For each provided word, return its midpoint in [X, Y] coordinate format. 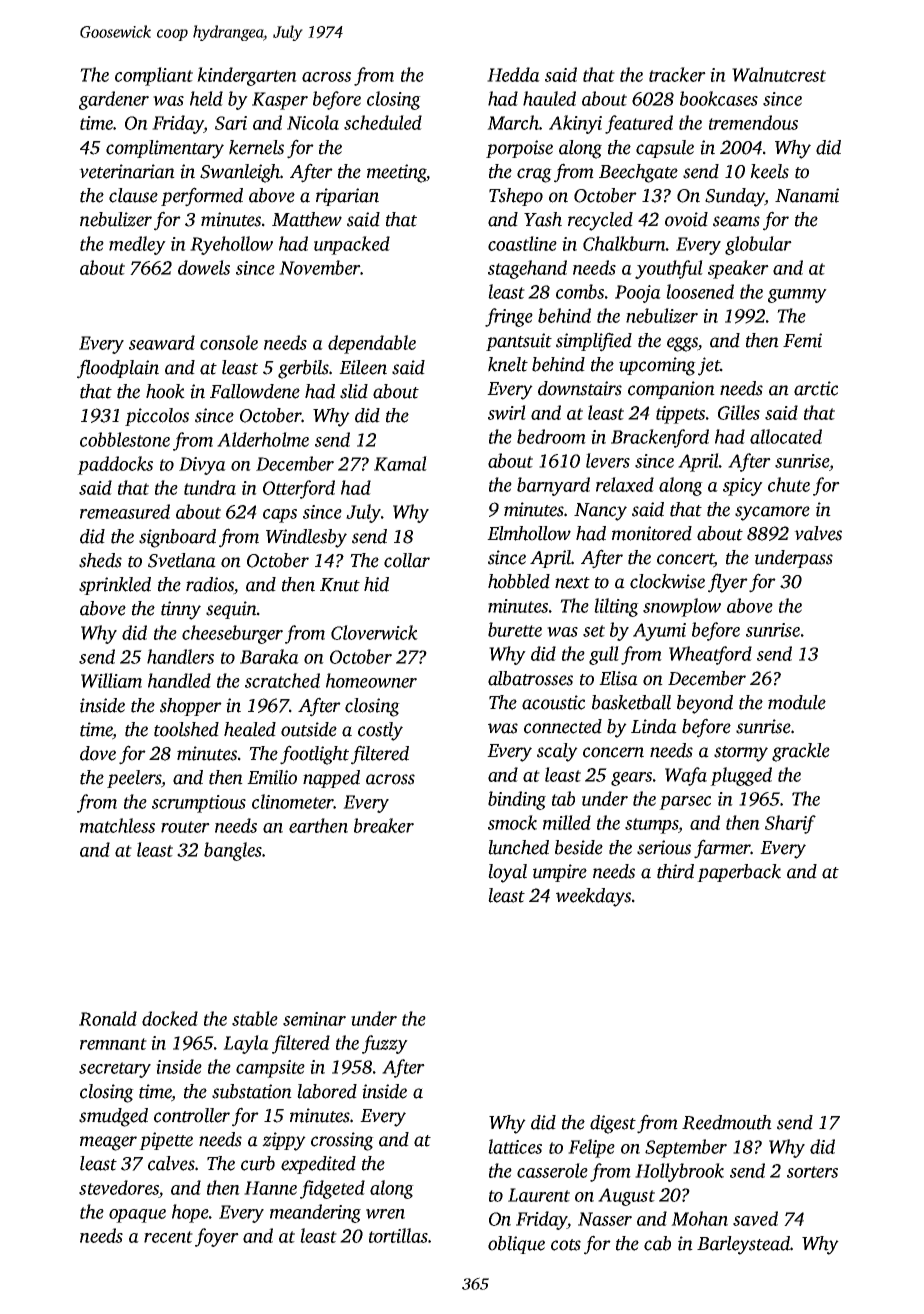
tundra [210, 487]
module [797, 702]
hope [190, 1213]
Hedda [513, 74]
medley [137, 245]
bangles [233, 851]
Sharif [790, 824]
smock [512, 822]
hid [376, 584]
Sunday [735, 197]
